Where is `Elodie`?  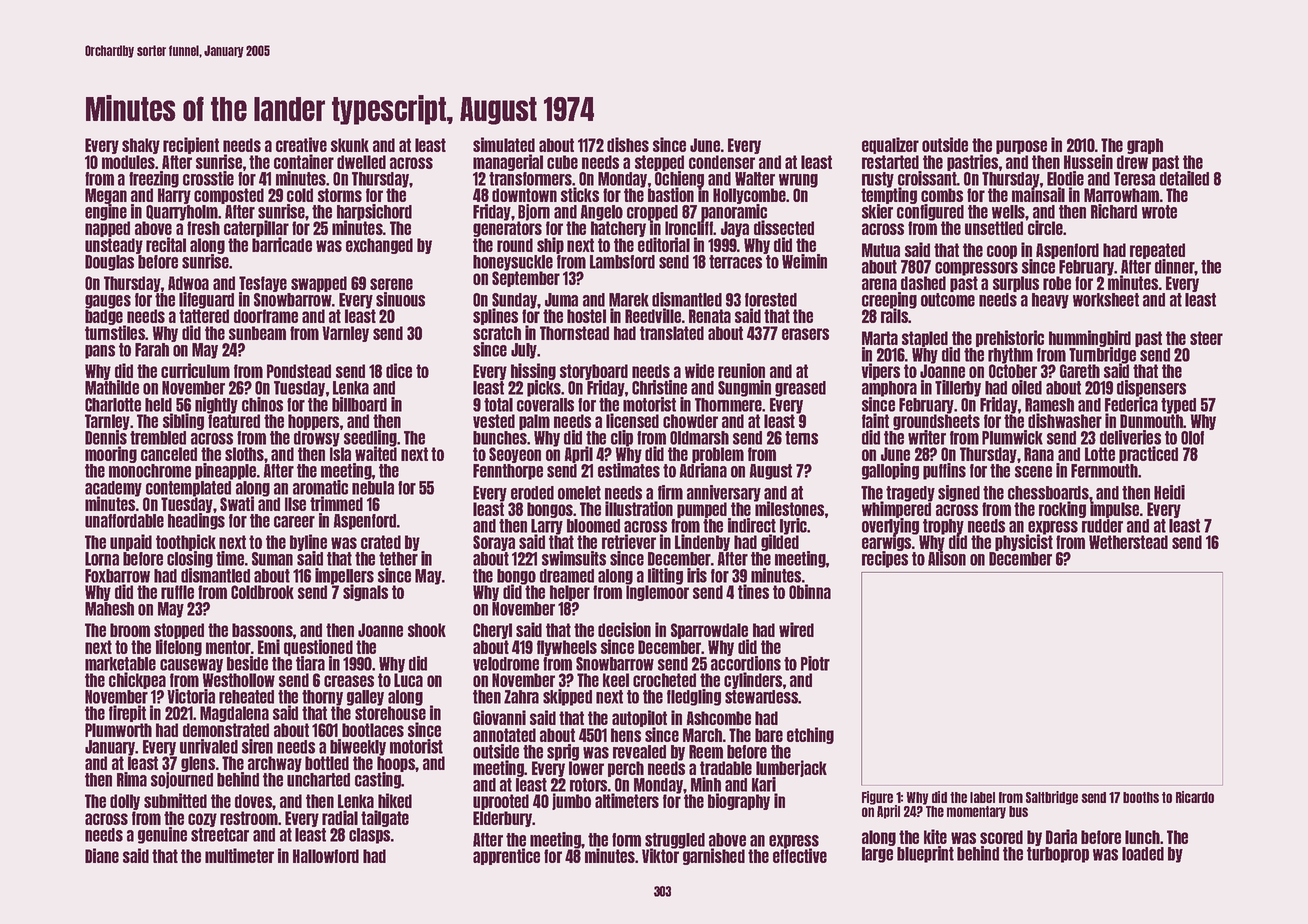 Elodie is located at coordinates (1065, 178).
